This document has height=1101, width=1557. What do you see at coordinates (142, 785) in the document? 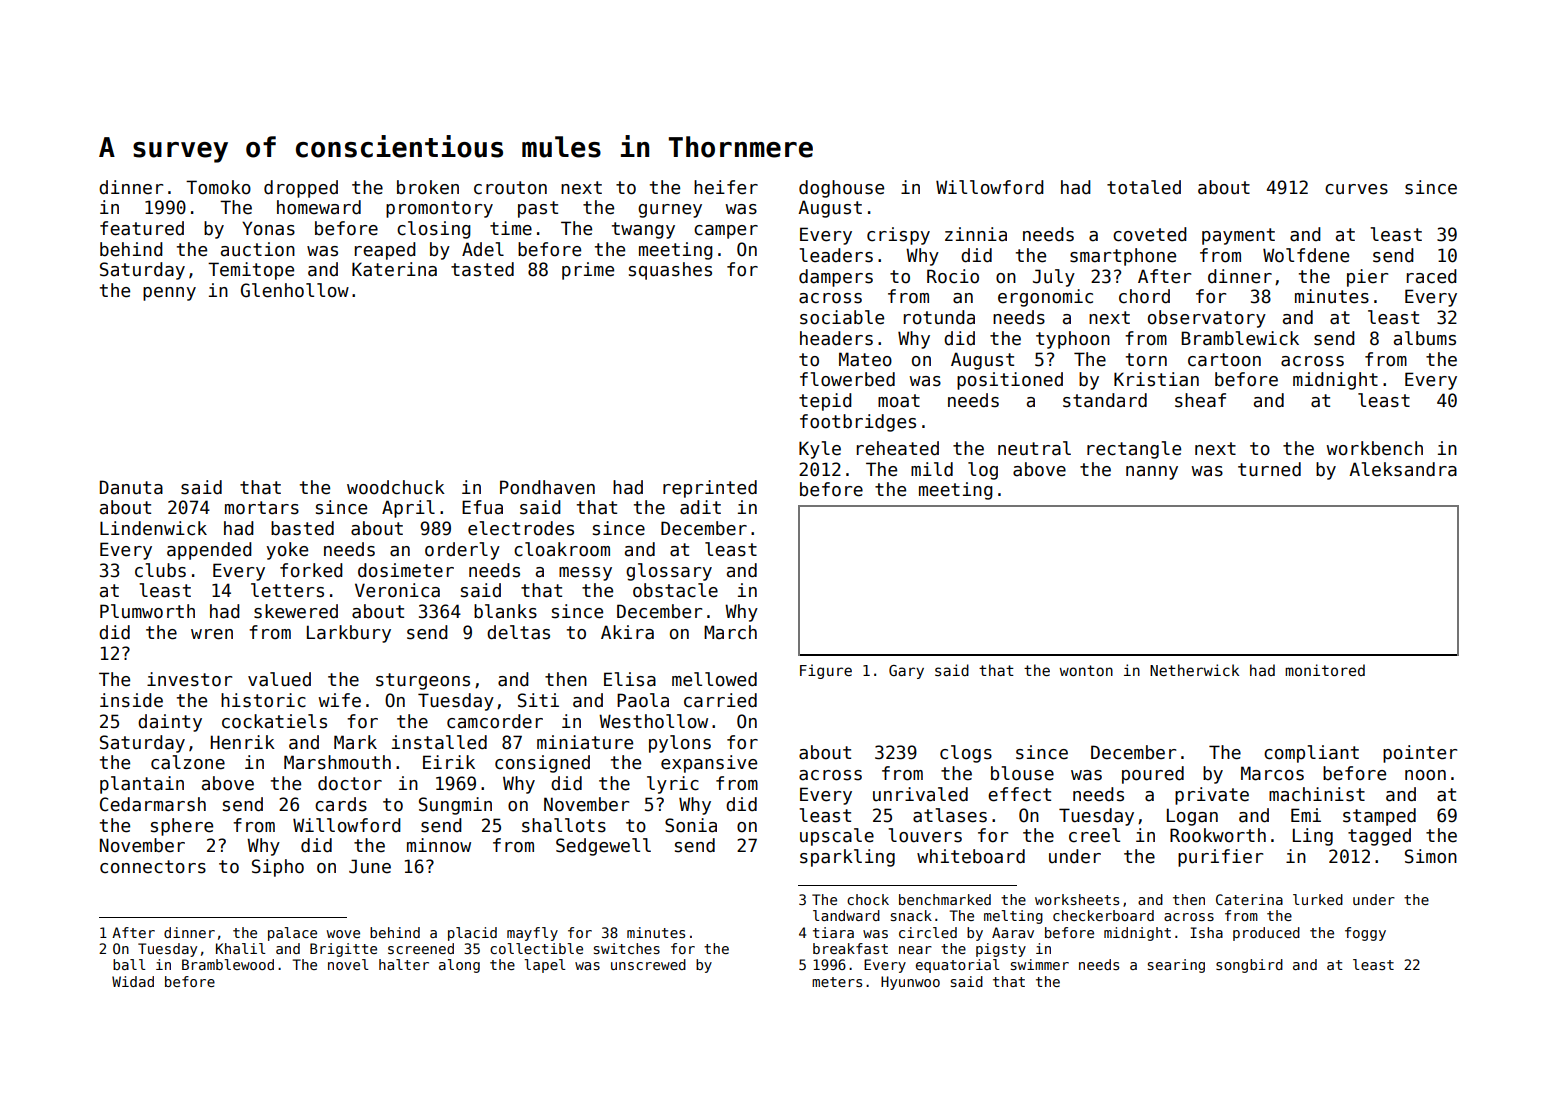
I see `plantain` at bounding box center [142, 785].
